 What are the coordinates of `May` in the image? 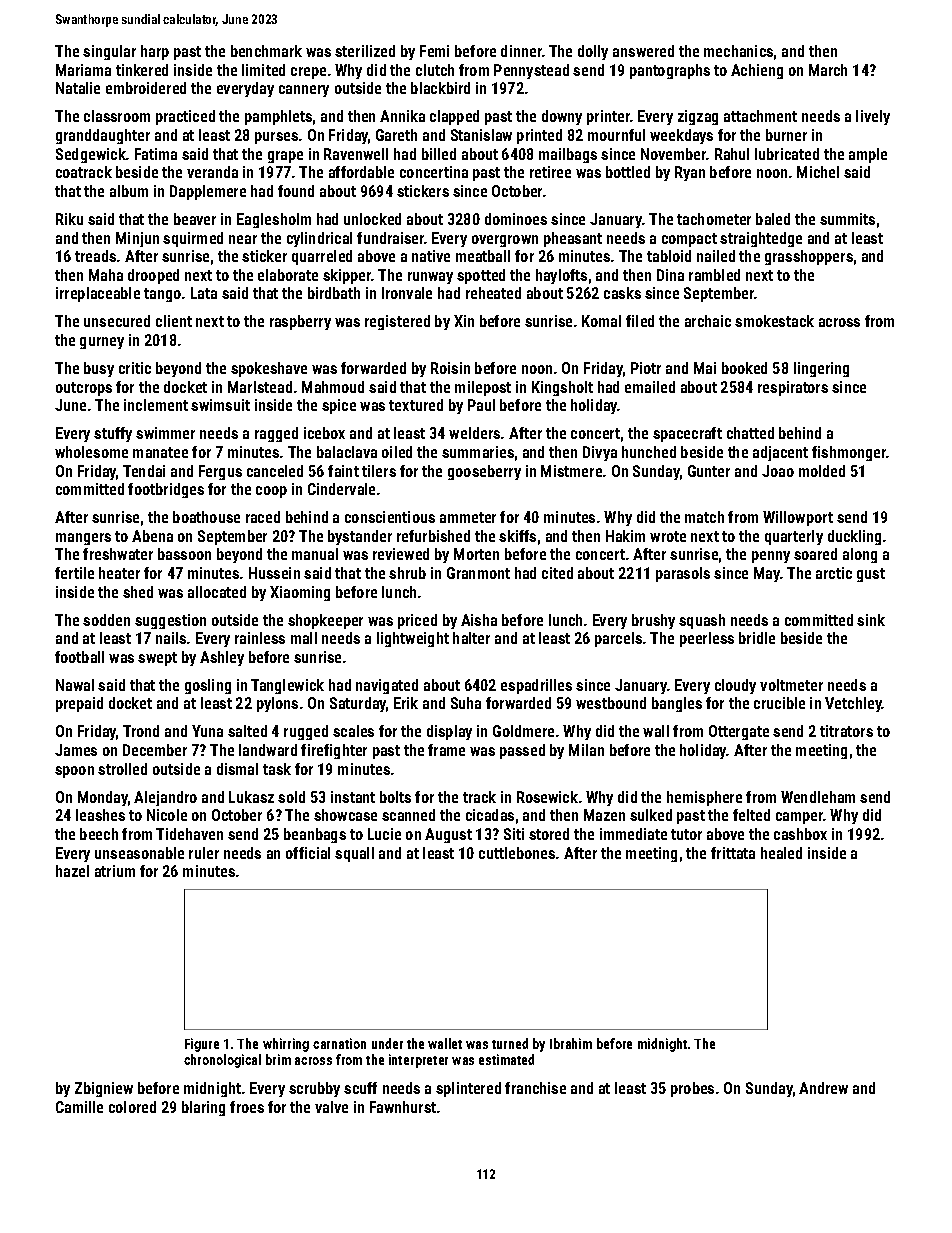 It's located at (767, 574).
